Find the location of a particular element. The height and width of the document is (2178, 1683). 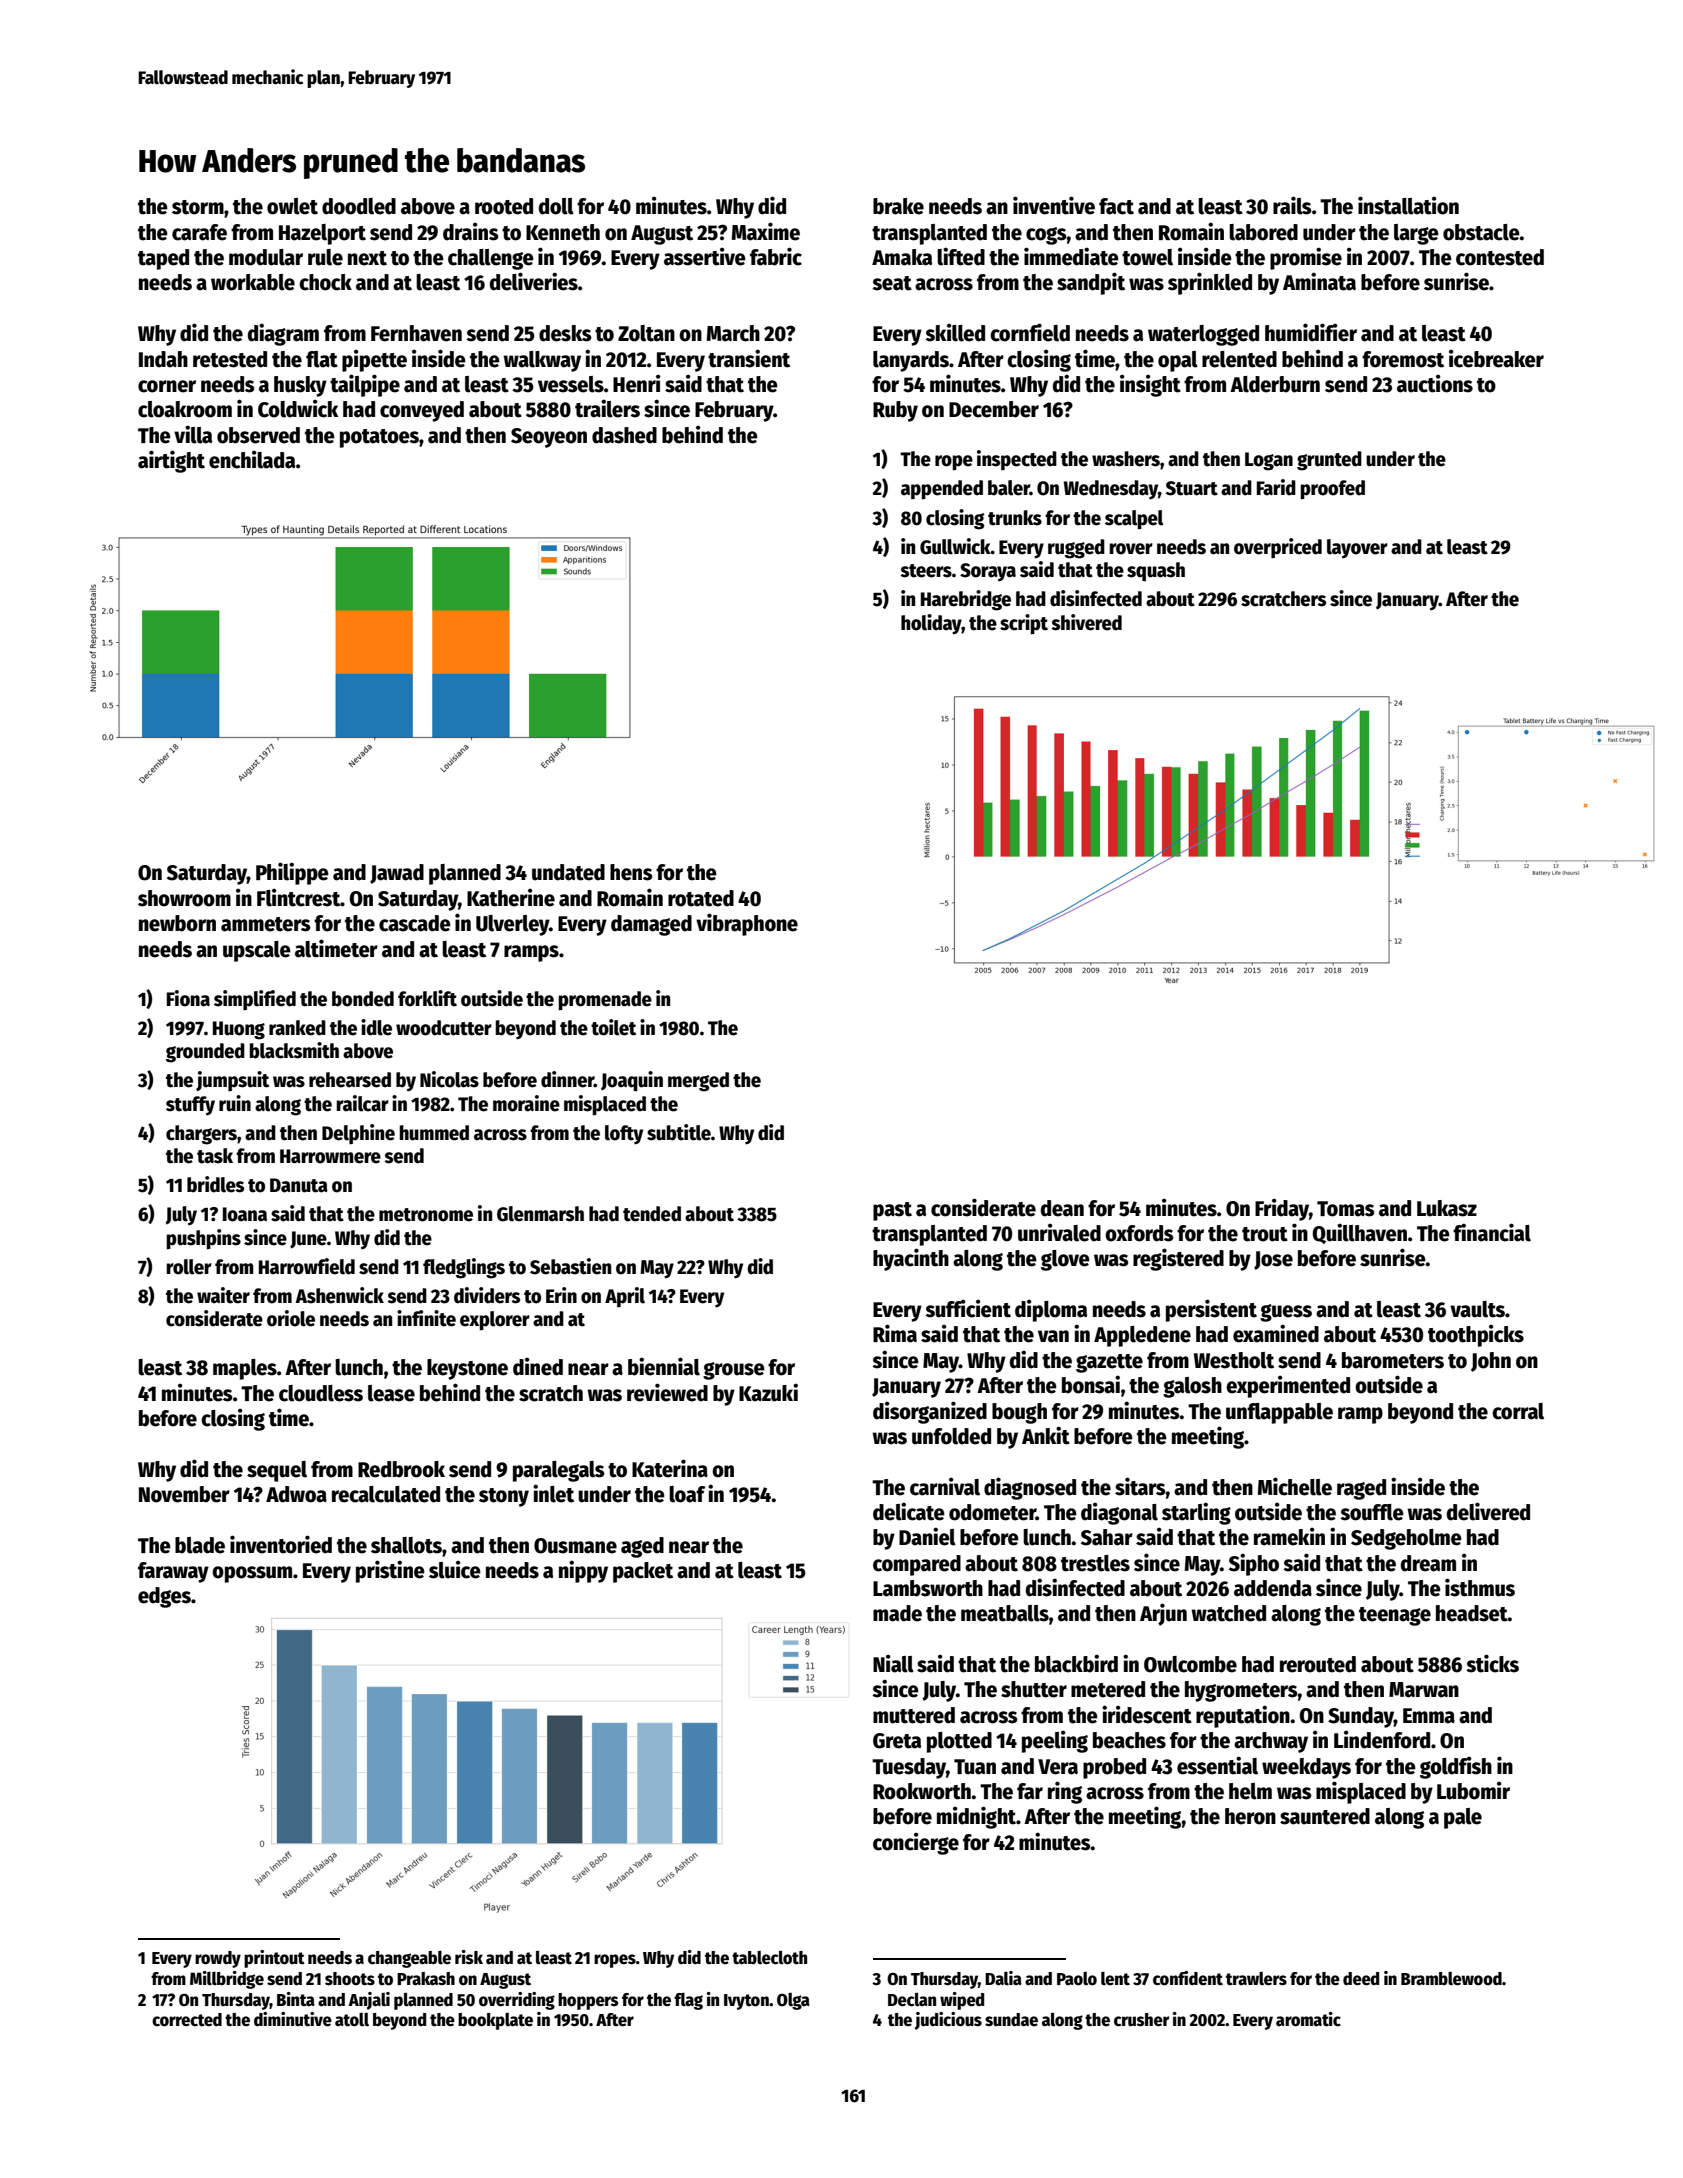

packet is located at coordinates (643, 1572).
